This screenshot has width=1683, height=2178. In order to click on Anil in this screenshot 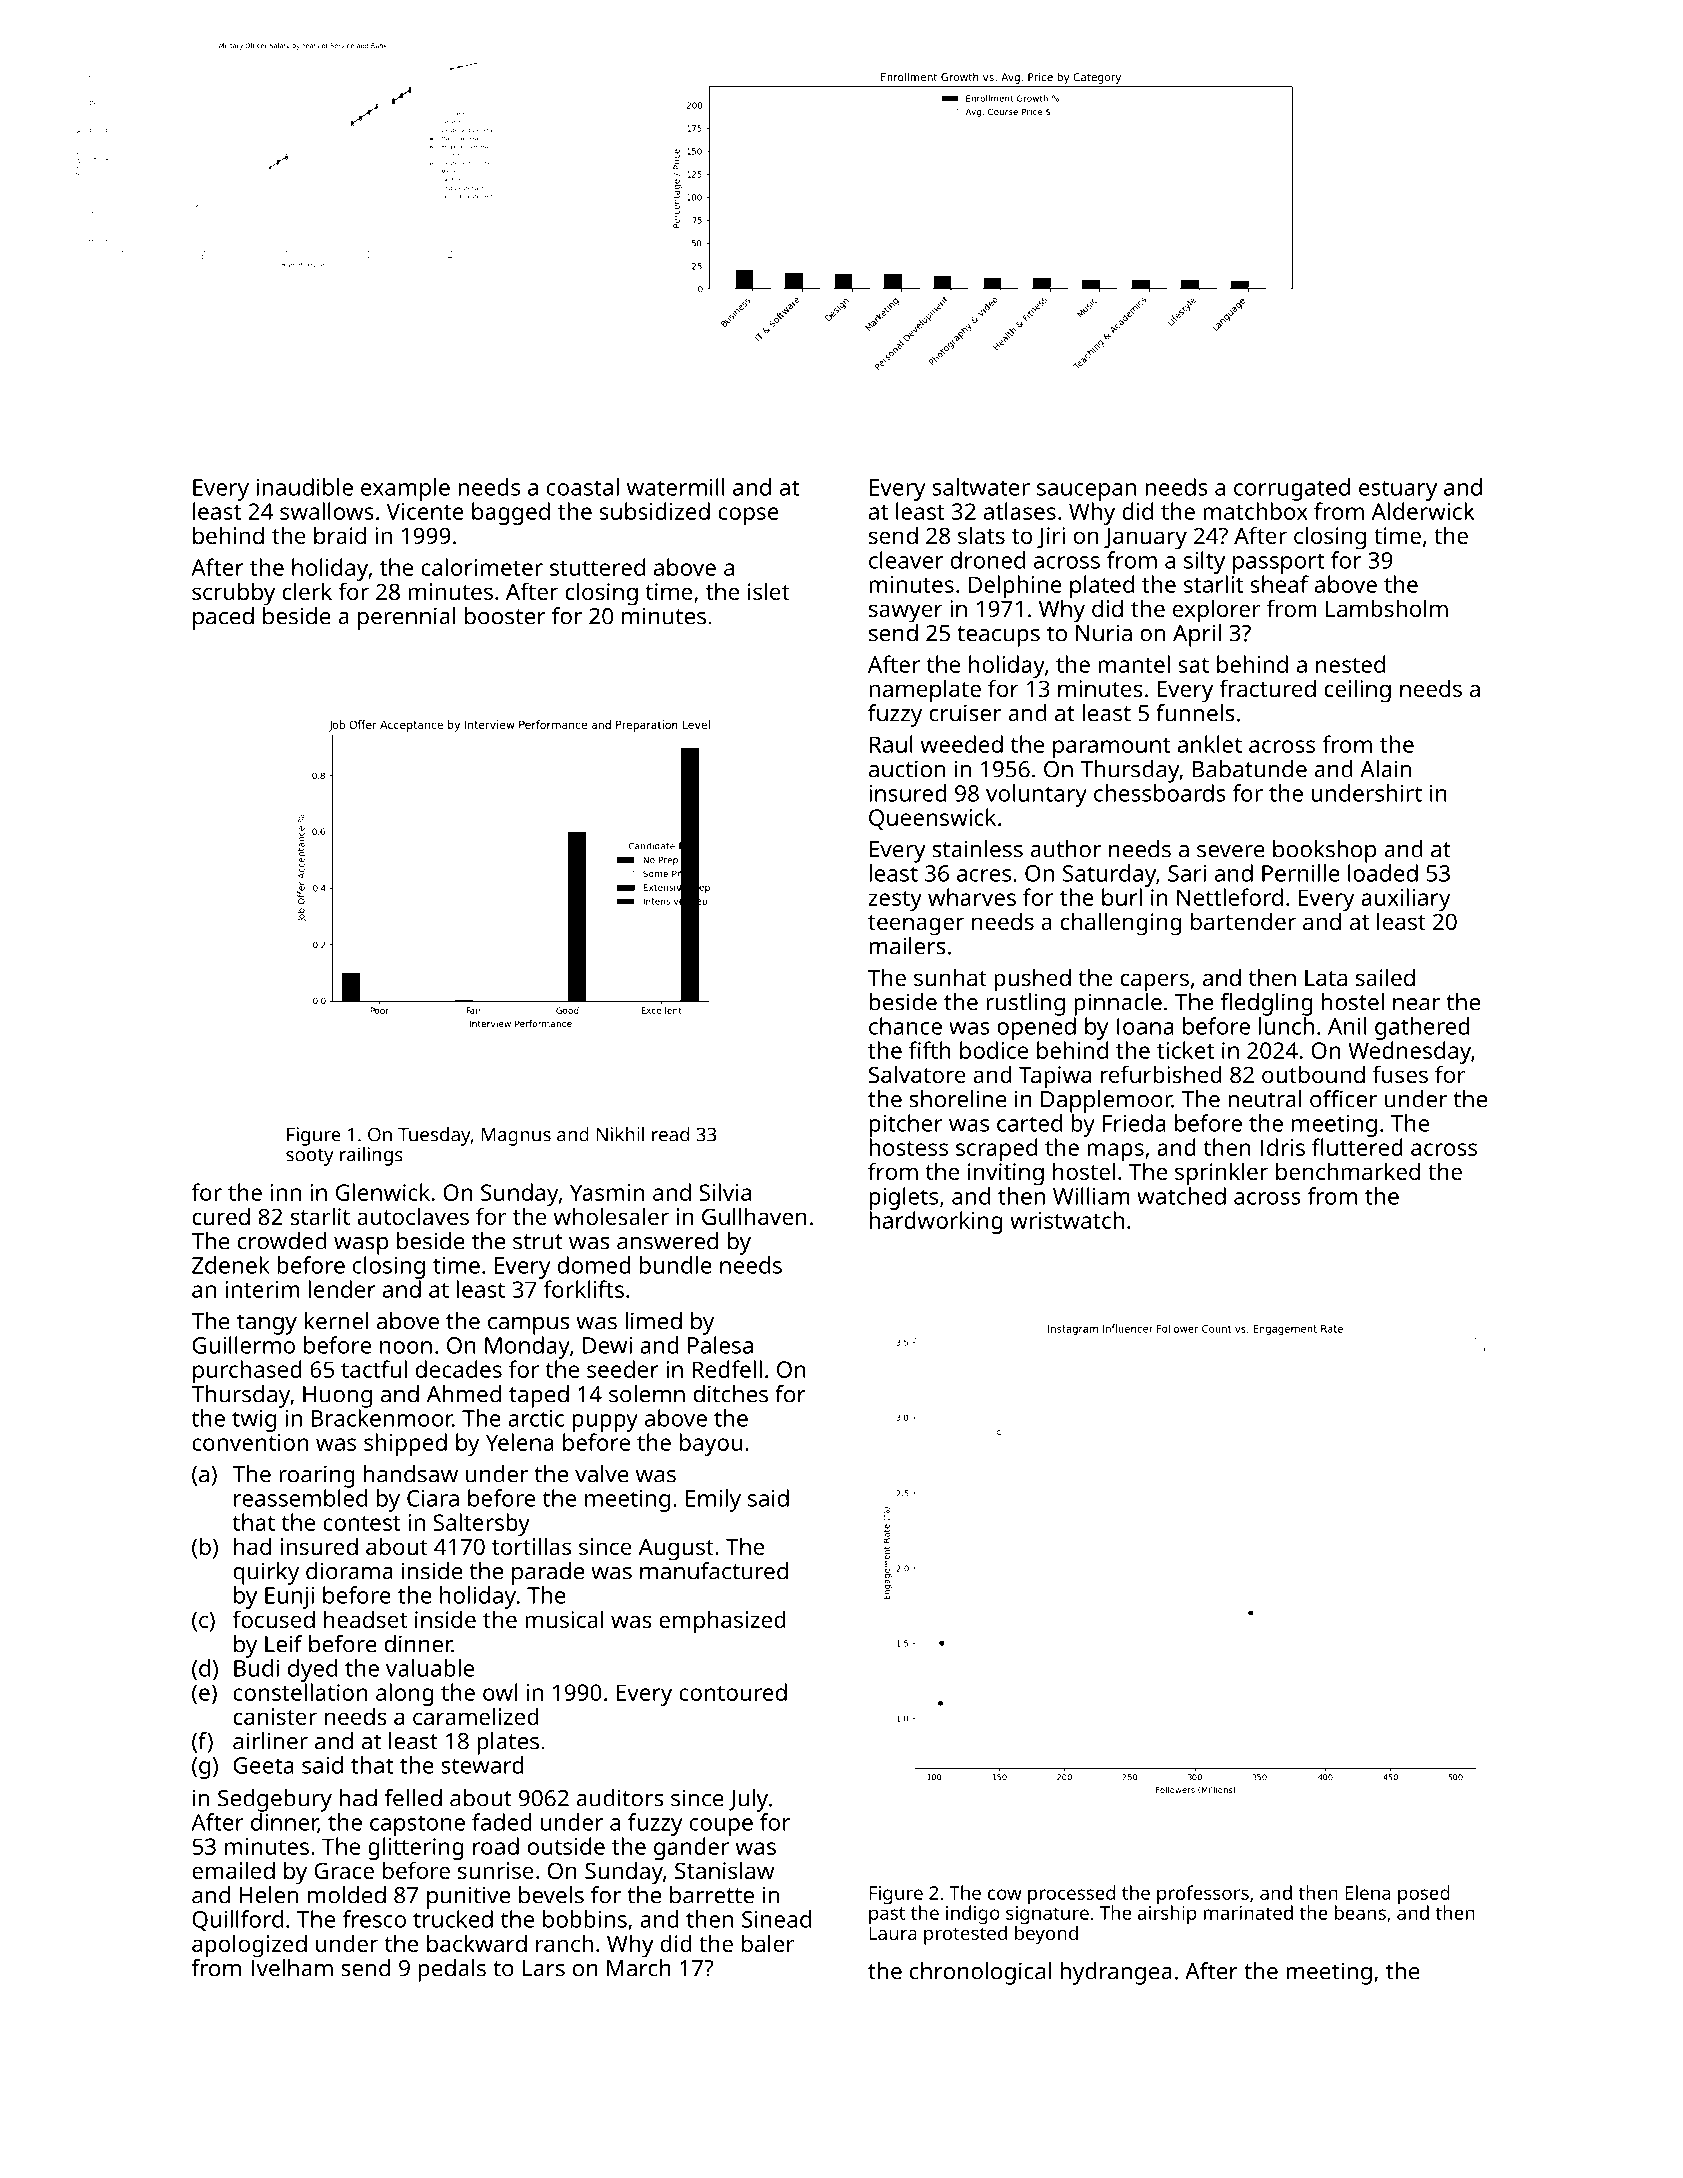, I will do `click(1347, 1026)`.
